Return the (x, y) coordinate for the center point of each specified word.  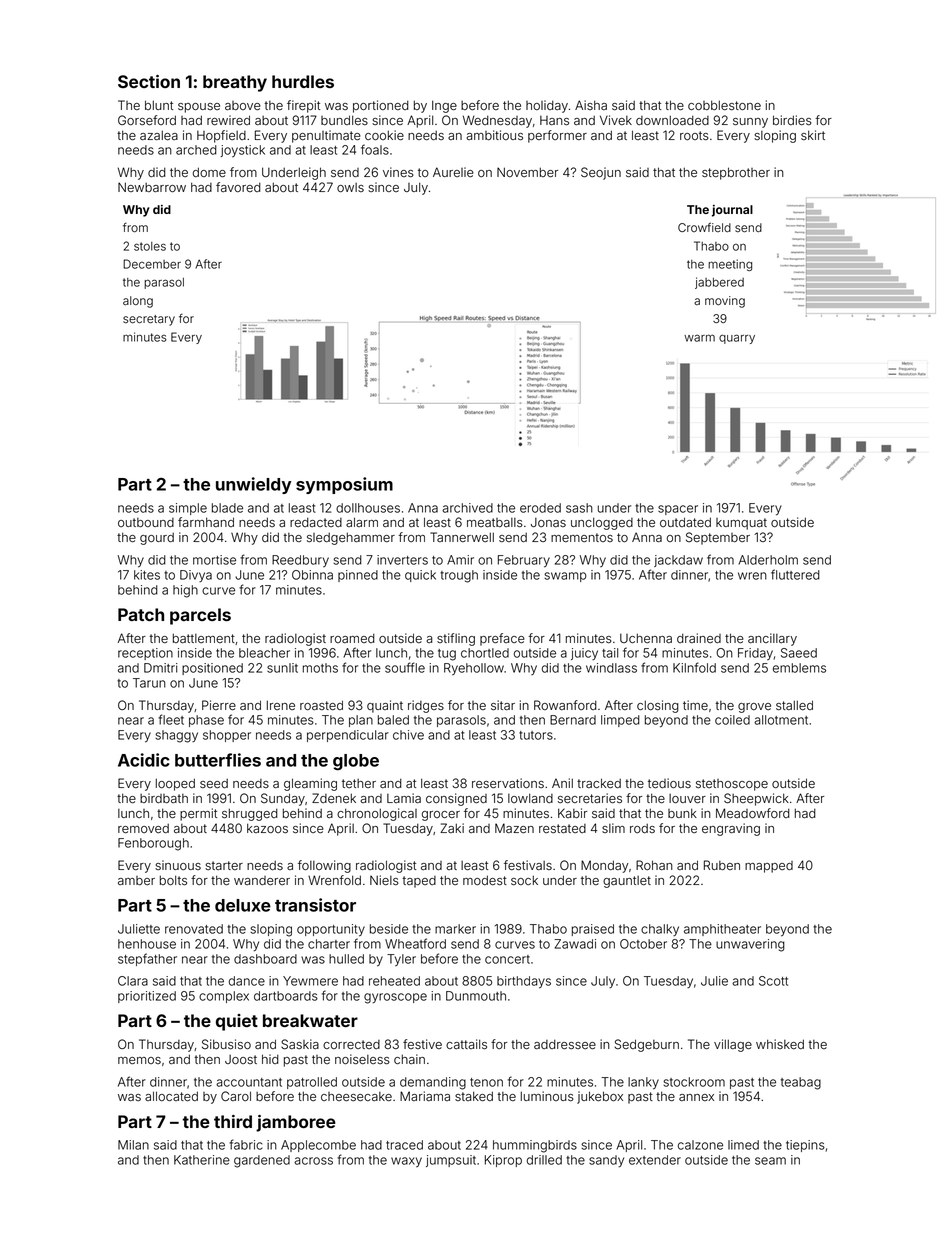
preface (502, 639)
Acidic (144, 760)
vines (398, 172)
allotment (781, 720)
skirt (813, 135)
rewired (228, 120)
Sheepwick (756, 799)
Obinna (312, 575)
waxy (406, 1162)
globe (356, 762)
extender (655, 1160)
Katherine (202, 1160)
